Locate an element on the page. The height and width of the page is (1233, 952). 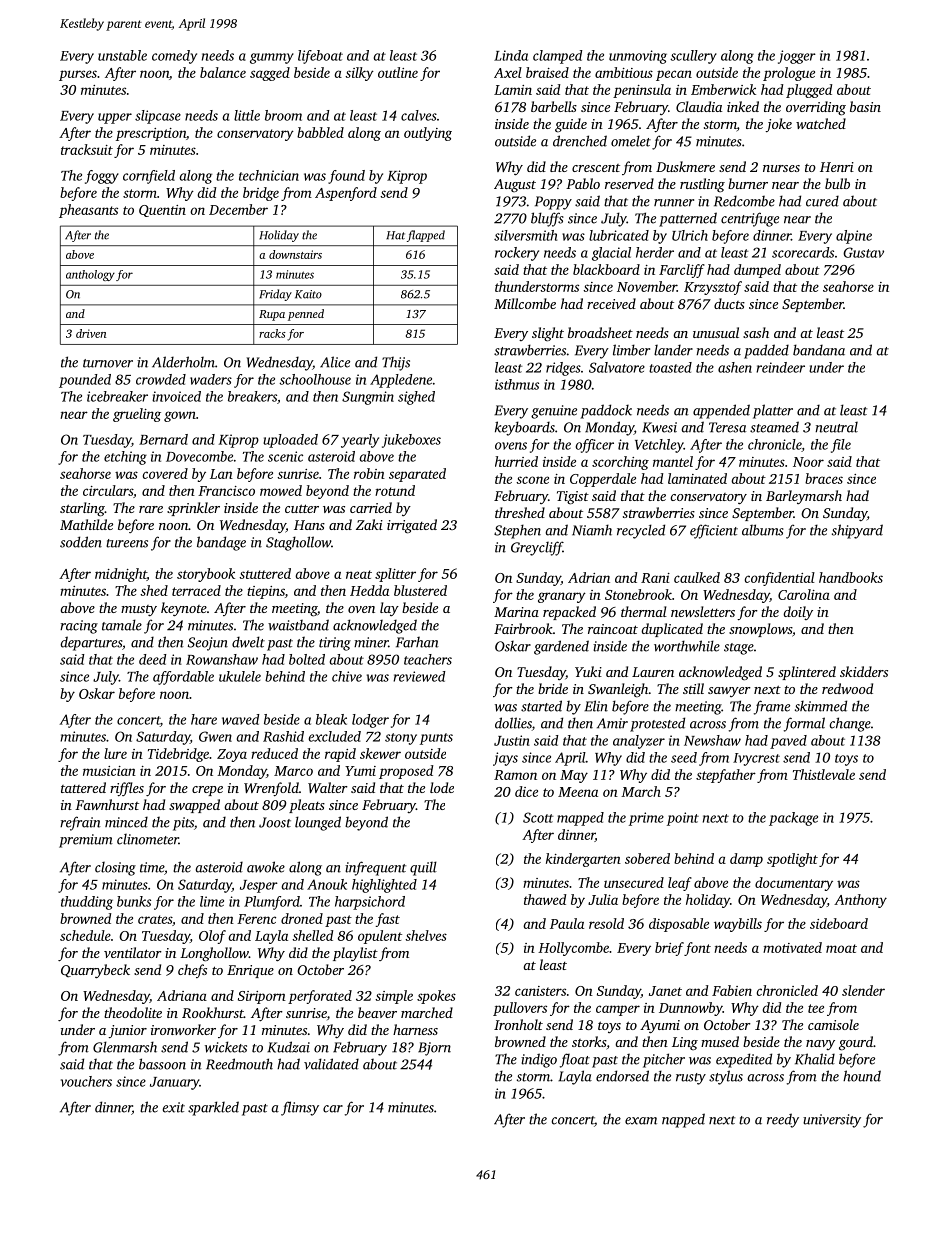
frame is located at coordinates (772, 707).
